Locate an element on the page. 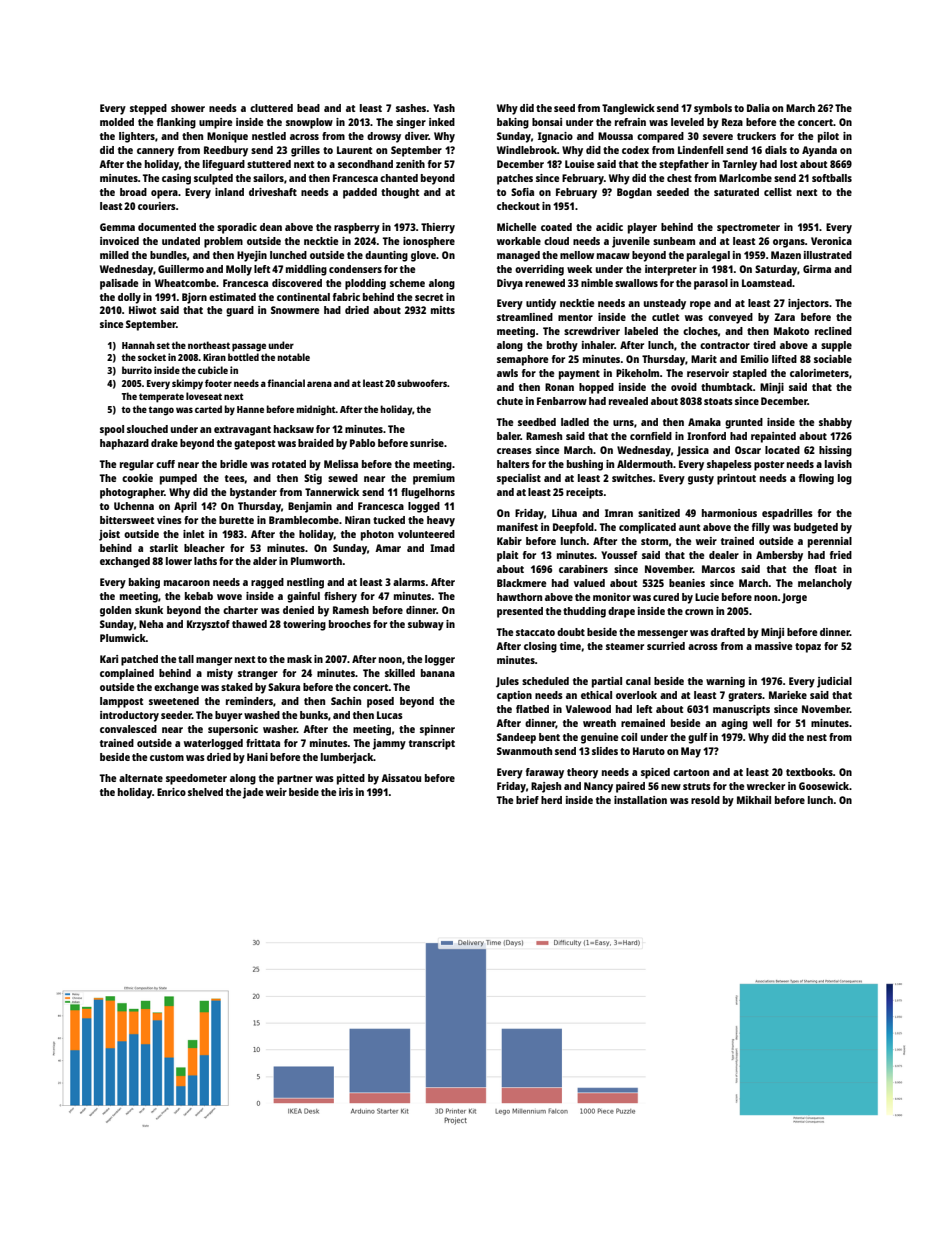  buyer is located at coordinates (228, 716).
